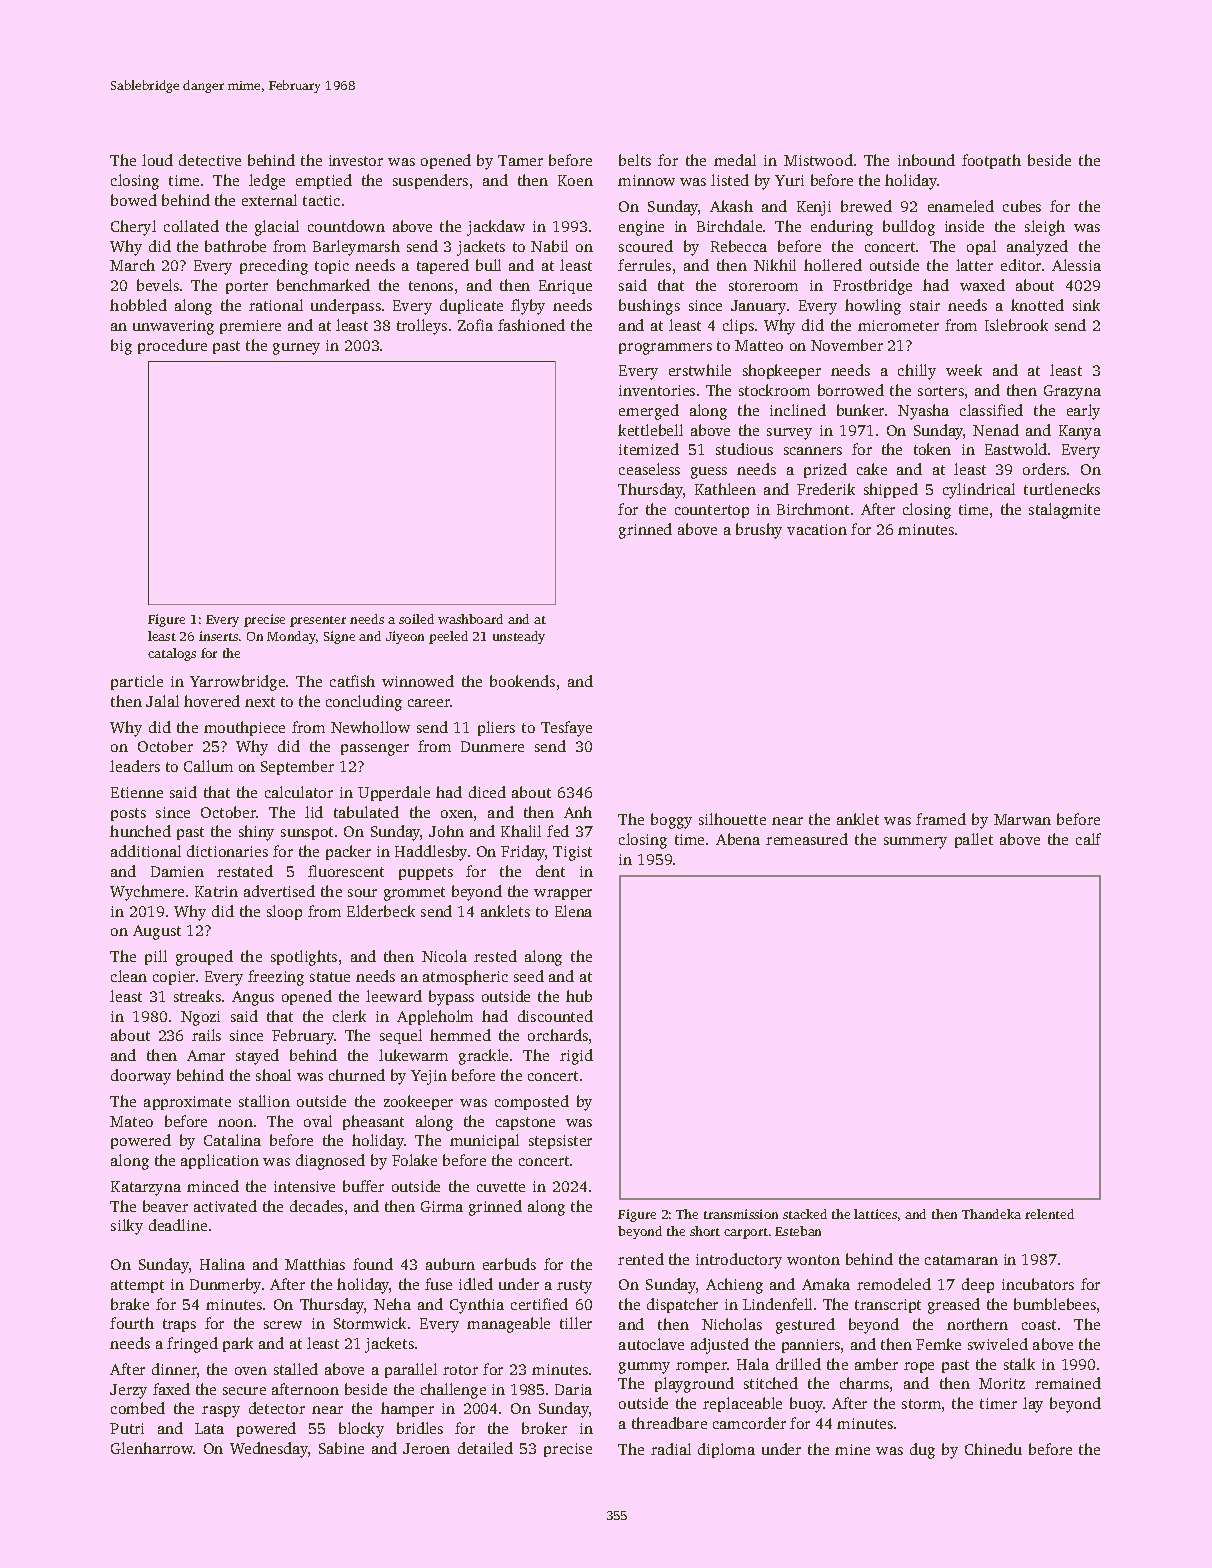 This screenshot has width=1212, height=1568. What do you see at coordinates (373, 1122) in the screenshot?
I see `pheasant` at bounding box center [373, 1122].
